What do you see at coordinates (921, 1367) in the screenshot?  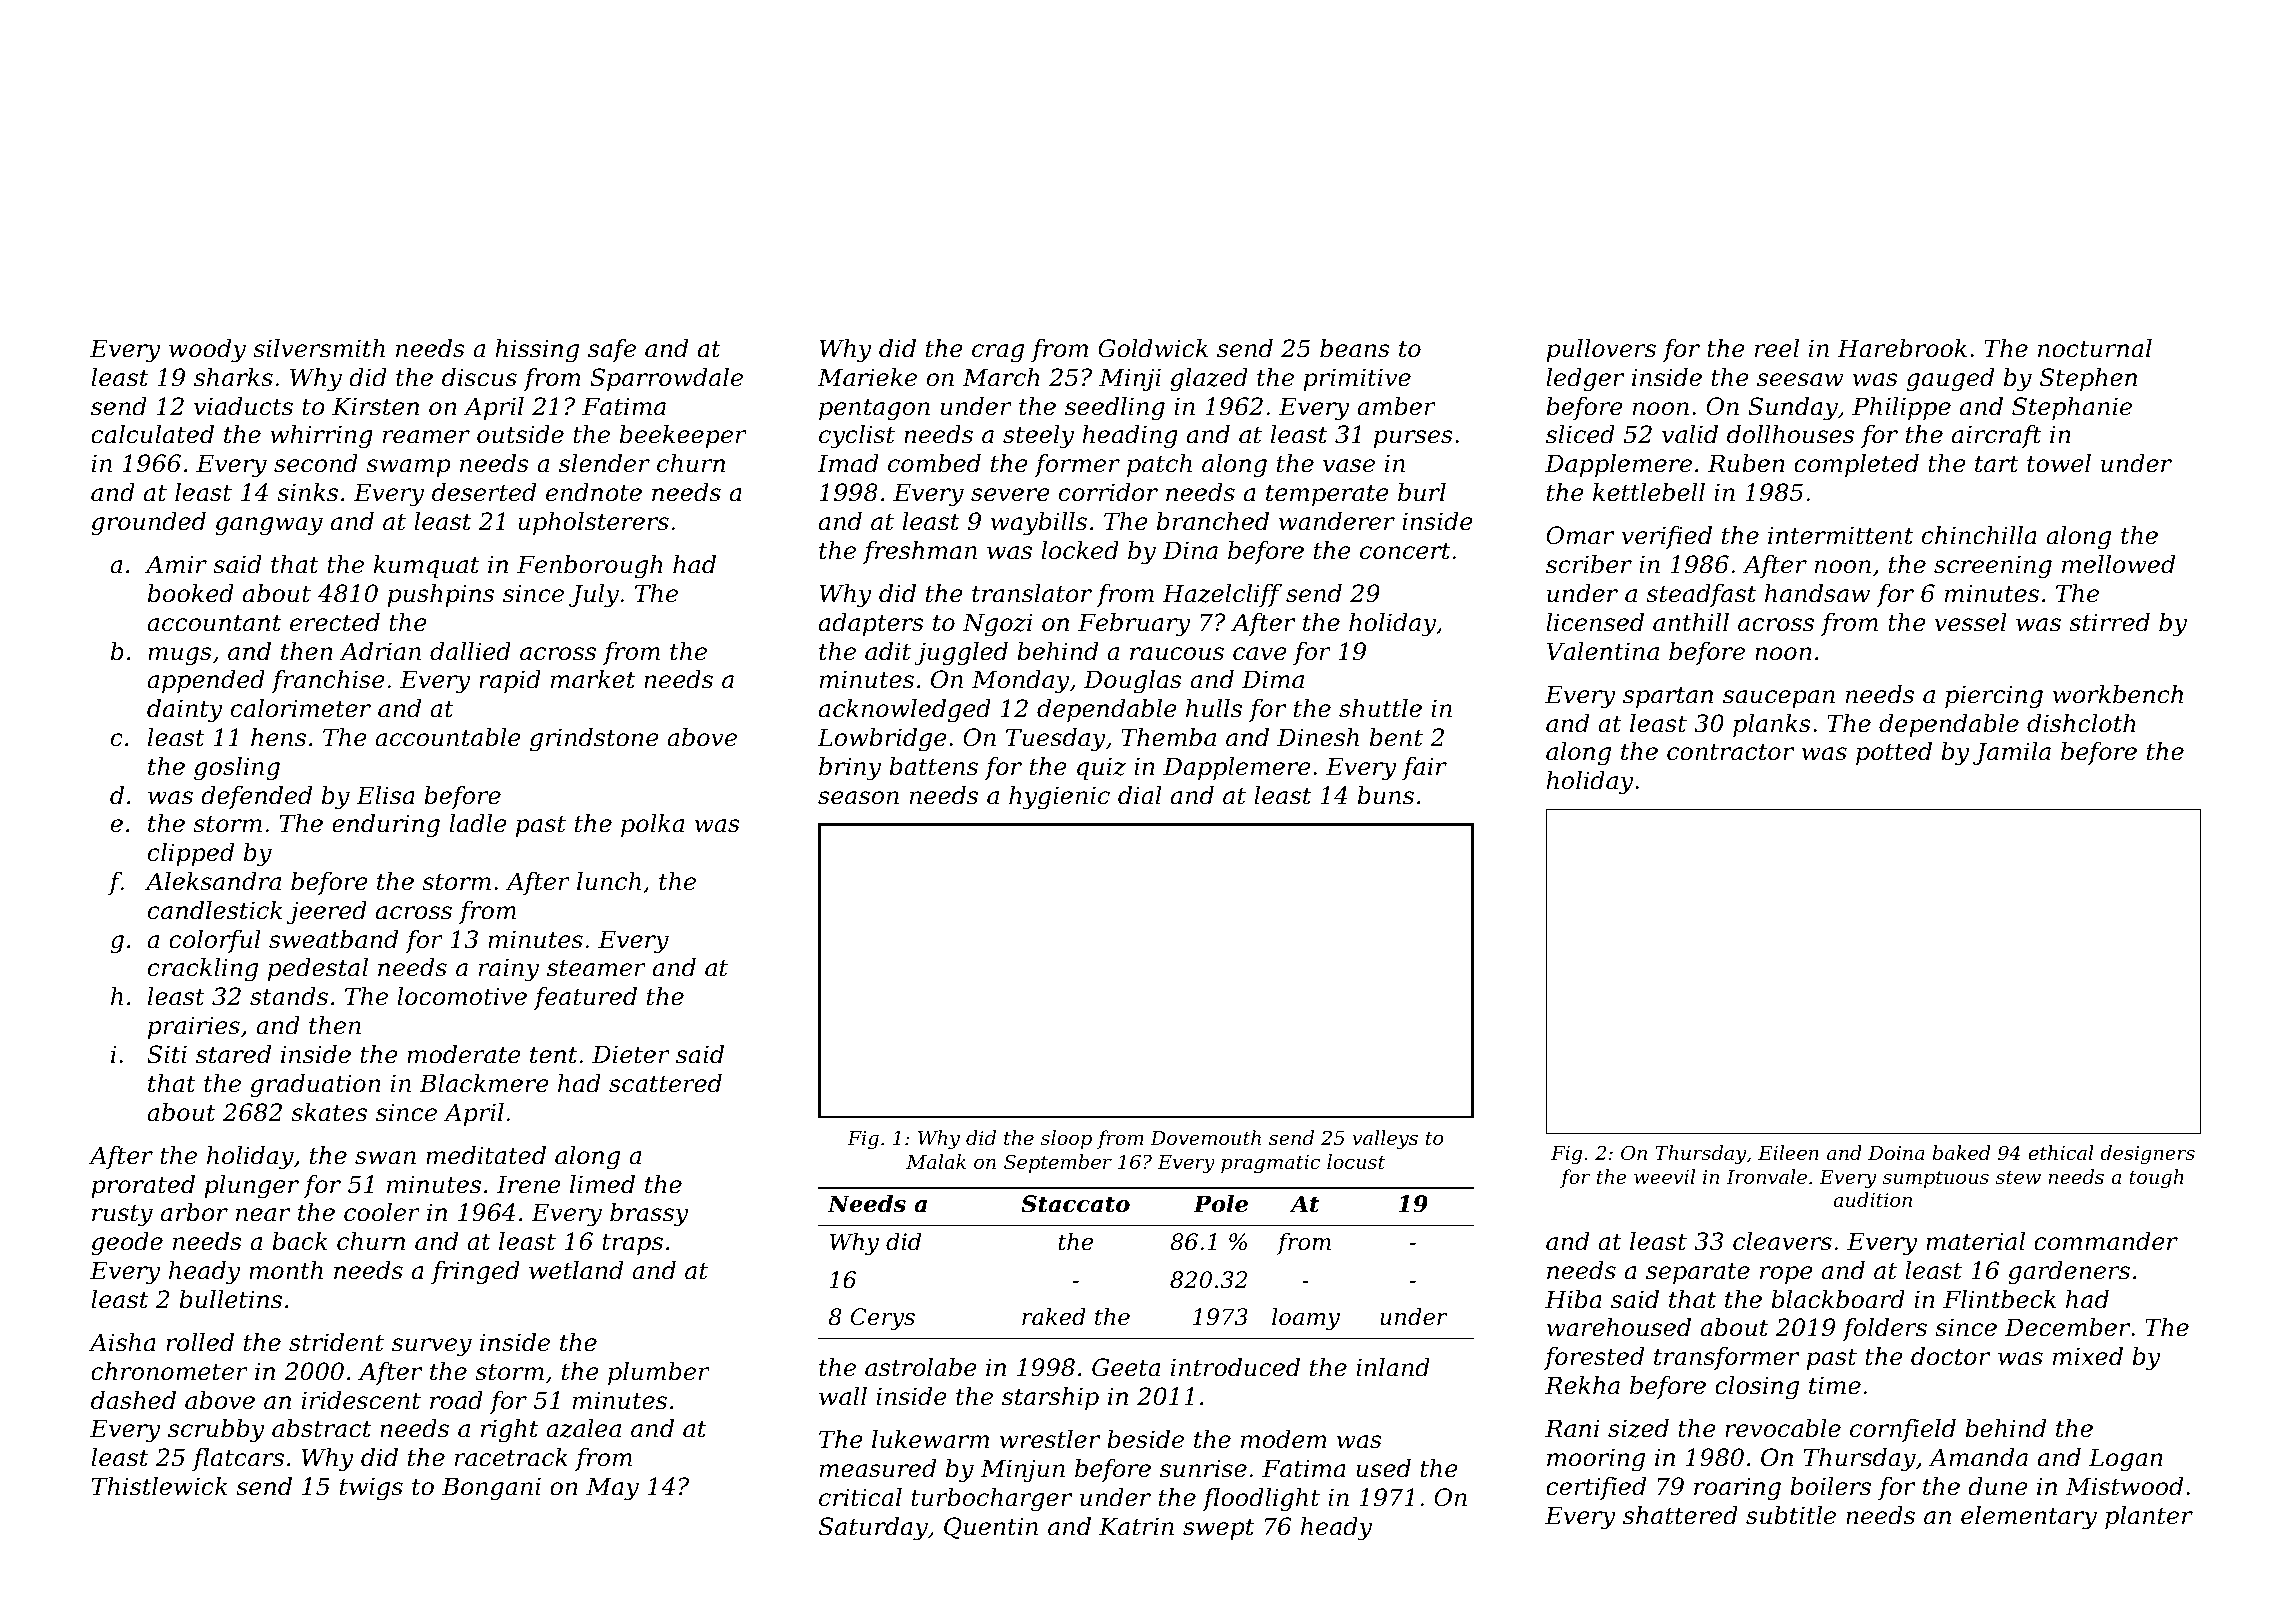 I see `astrolabe` at bounding box center [921, 1367].
